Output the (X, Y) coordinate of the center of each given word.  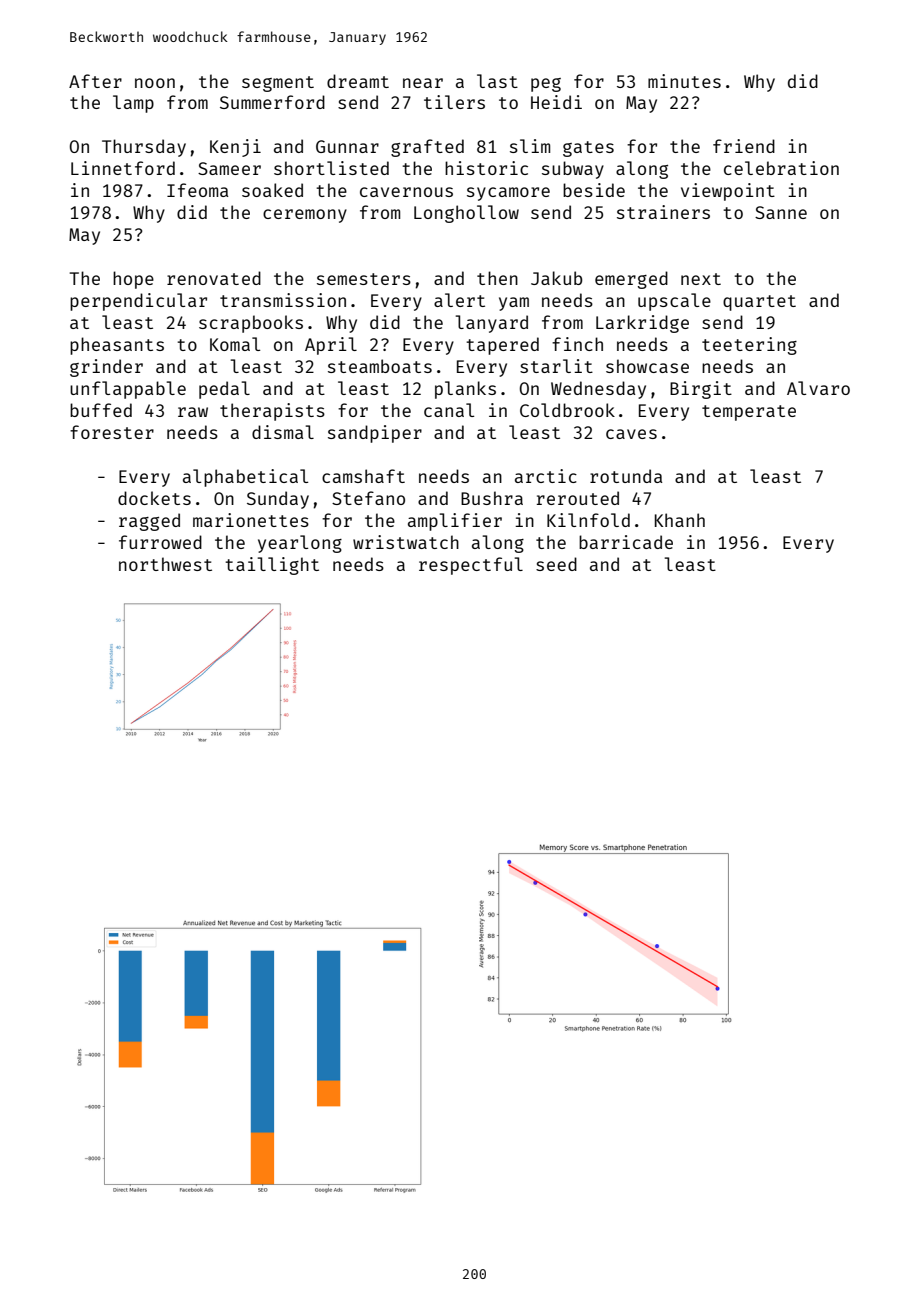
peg (546, 85)
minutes (684, 81)
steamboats (380, 366)
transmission (283, 300)
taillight (272, 566)
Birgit (701, 390)
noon (155, 83)
